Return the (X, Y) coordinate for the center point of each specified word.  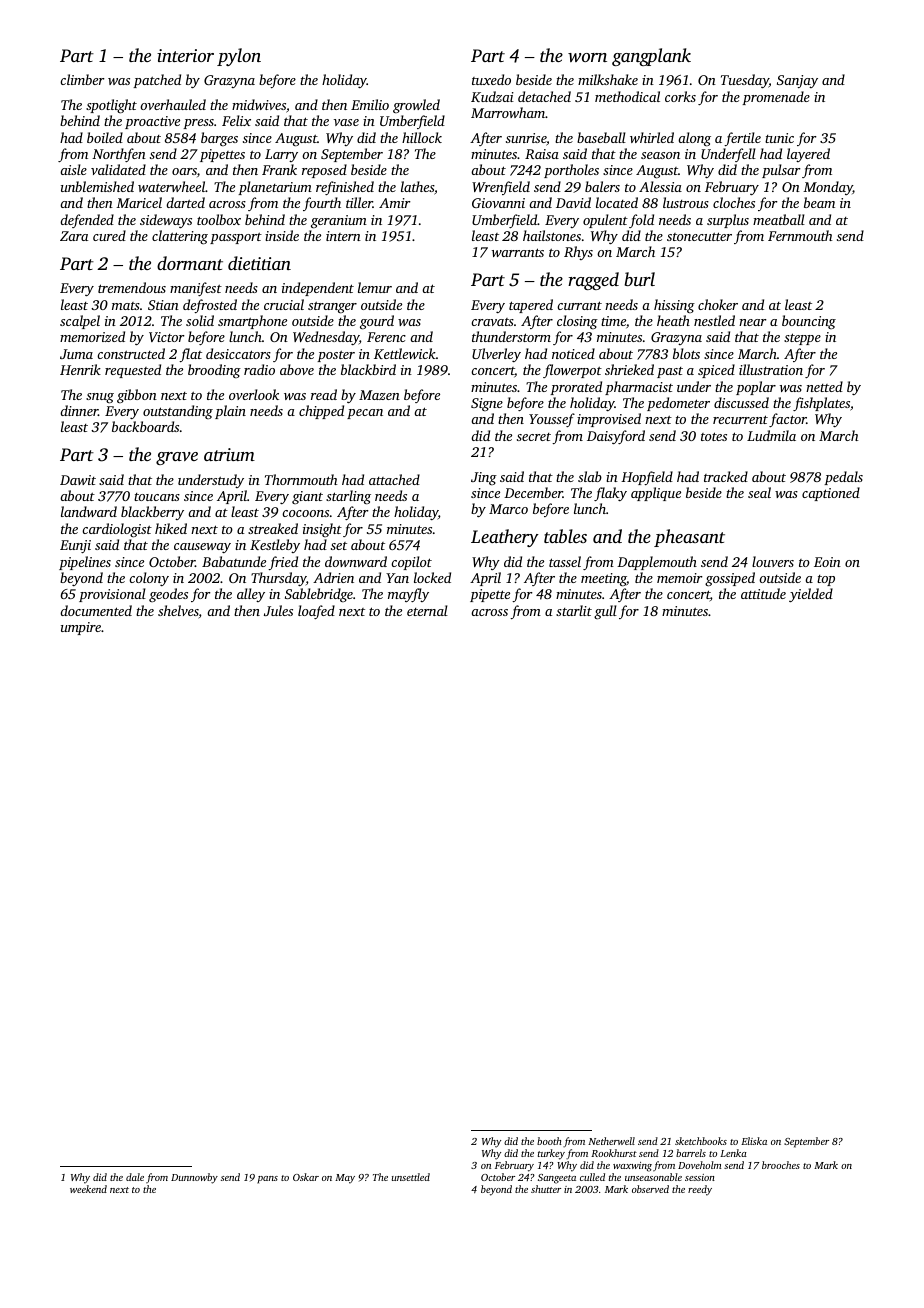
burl (639, 279)
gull (605, 612)
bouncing (809, 322)
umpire (81, 628)
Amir (394, 203)
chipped (321, 412)
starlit (574, 610)
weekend (88, 1189)
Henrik (80, 369)
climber (82, 79)
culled (592, 1177)
